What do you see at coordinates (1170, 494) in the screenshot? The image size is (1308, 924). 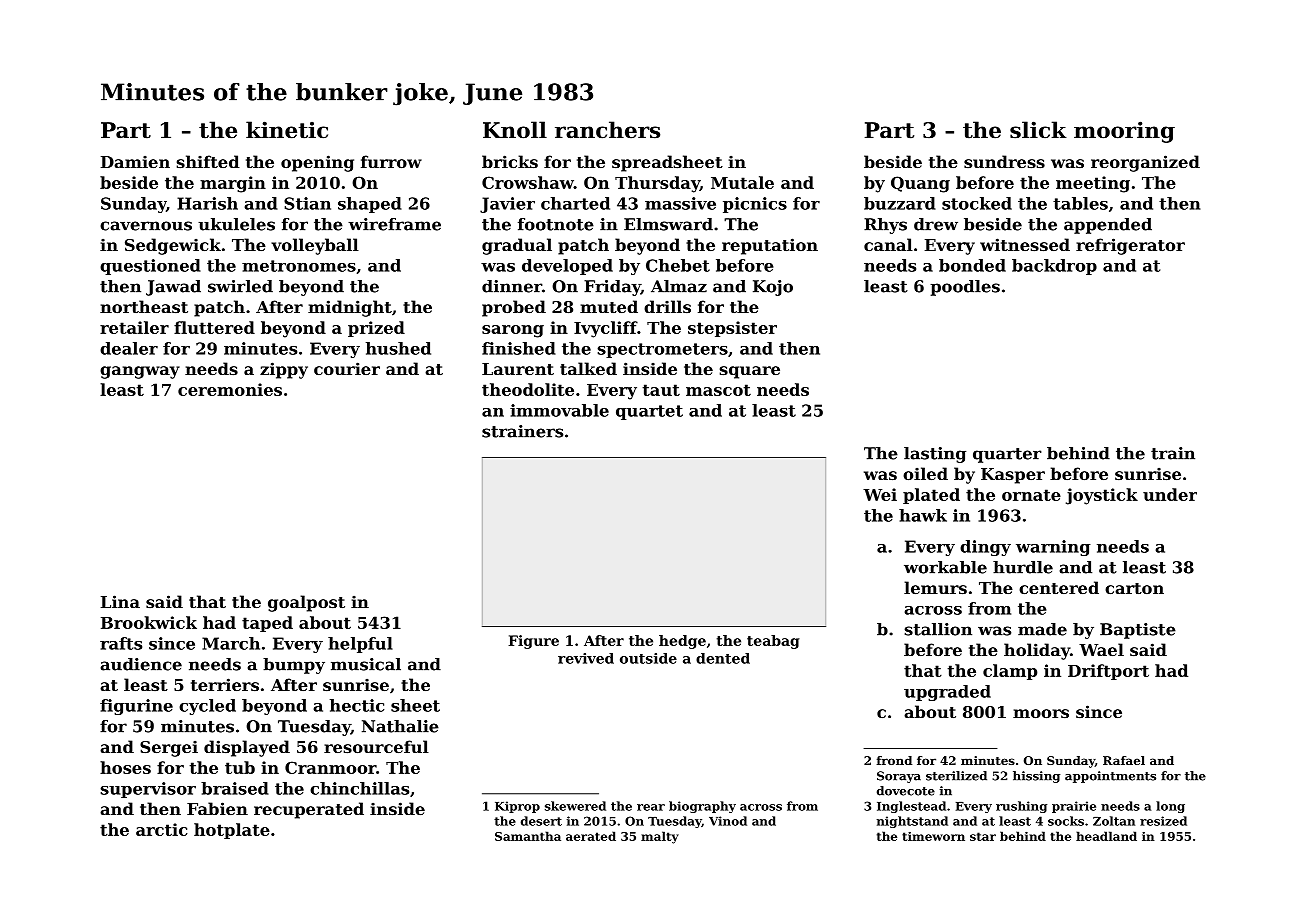 I see `under` at bounding box center [1170, 494].
